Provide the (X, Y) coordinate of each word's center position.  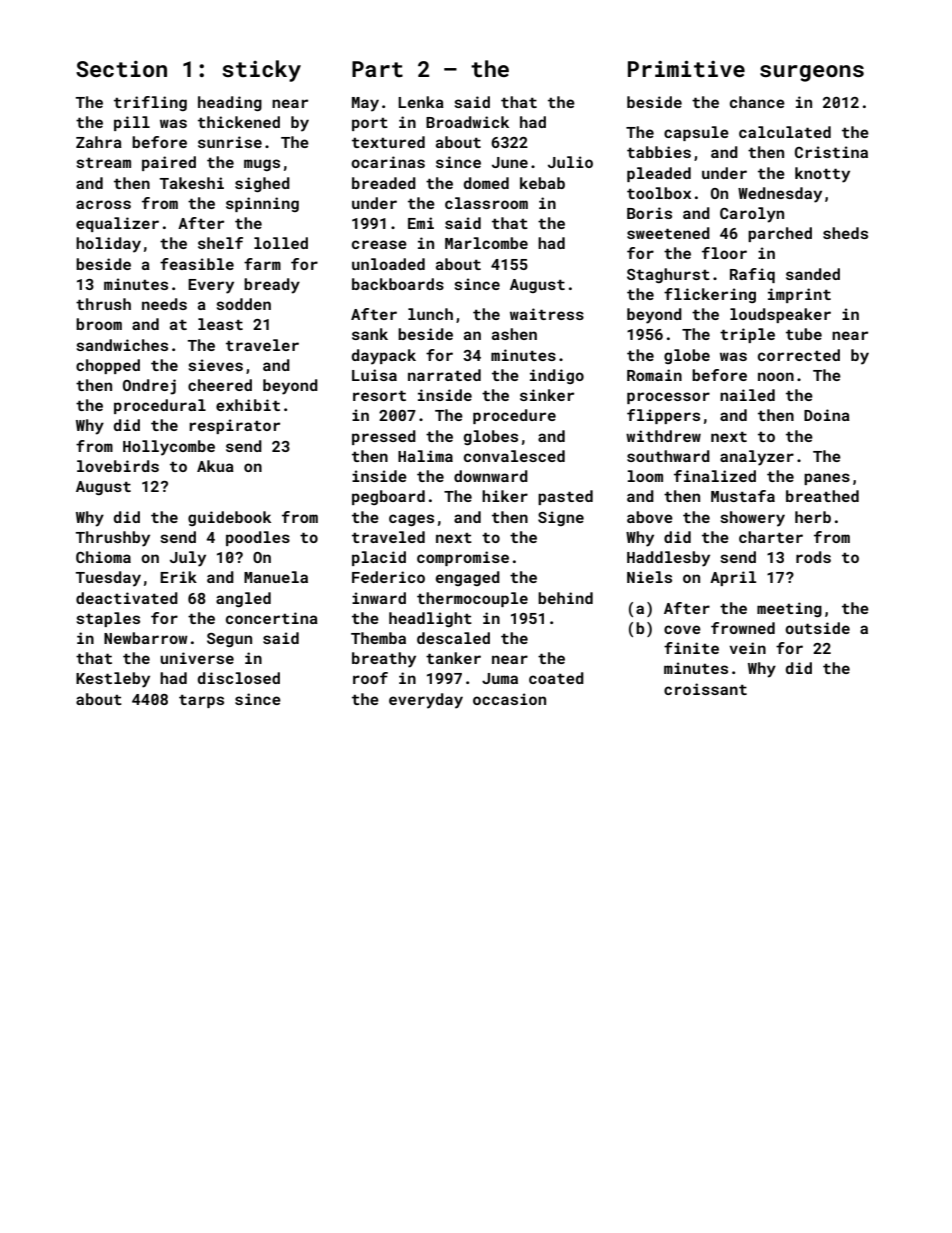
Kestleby (113, 680)
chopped (108, 366)
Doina (827, 415)
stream (103, 163)
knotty (822, 175)
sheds (845, 233)
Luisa (374, 375)
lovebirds (118, 466)
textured (388, 142)
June (510, 162)
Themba (378, 638)
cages (411, 520)
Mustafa (743, 496)
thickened (239, 122)
